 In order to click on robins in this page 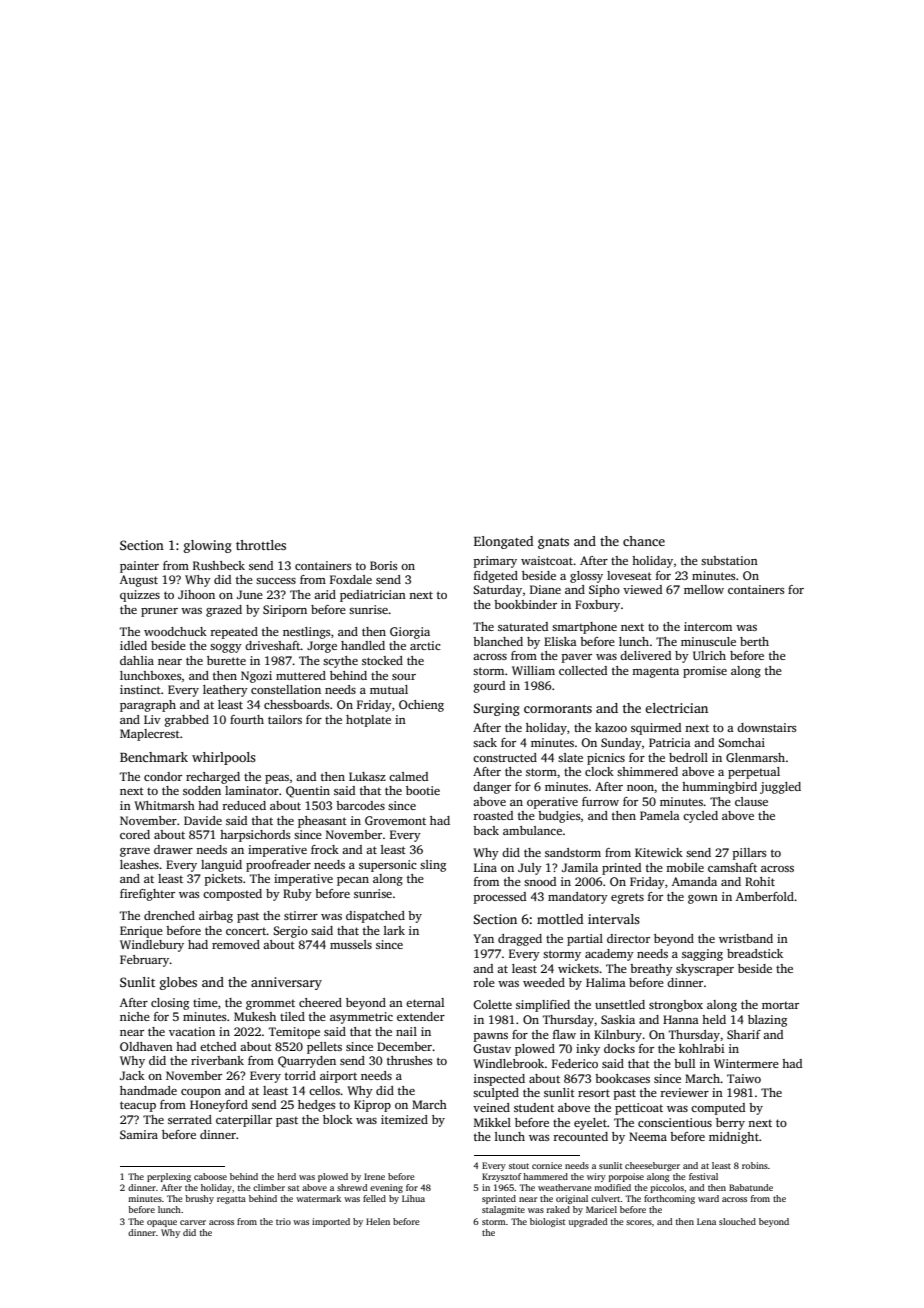, I will do `click(755, 1165)`.
